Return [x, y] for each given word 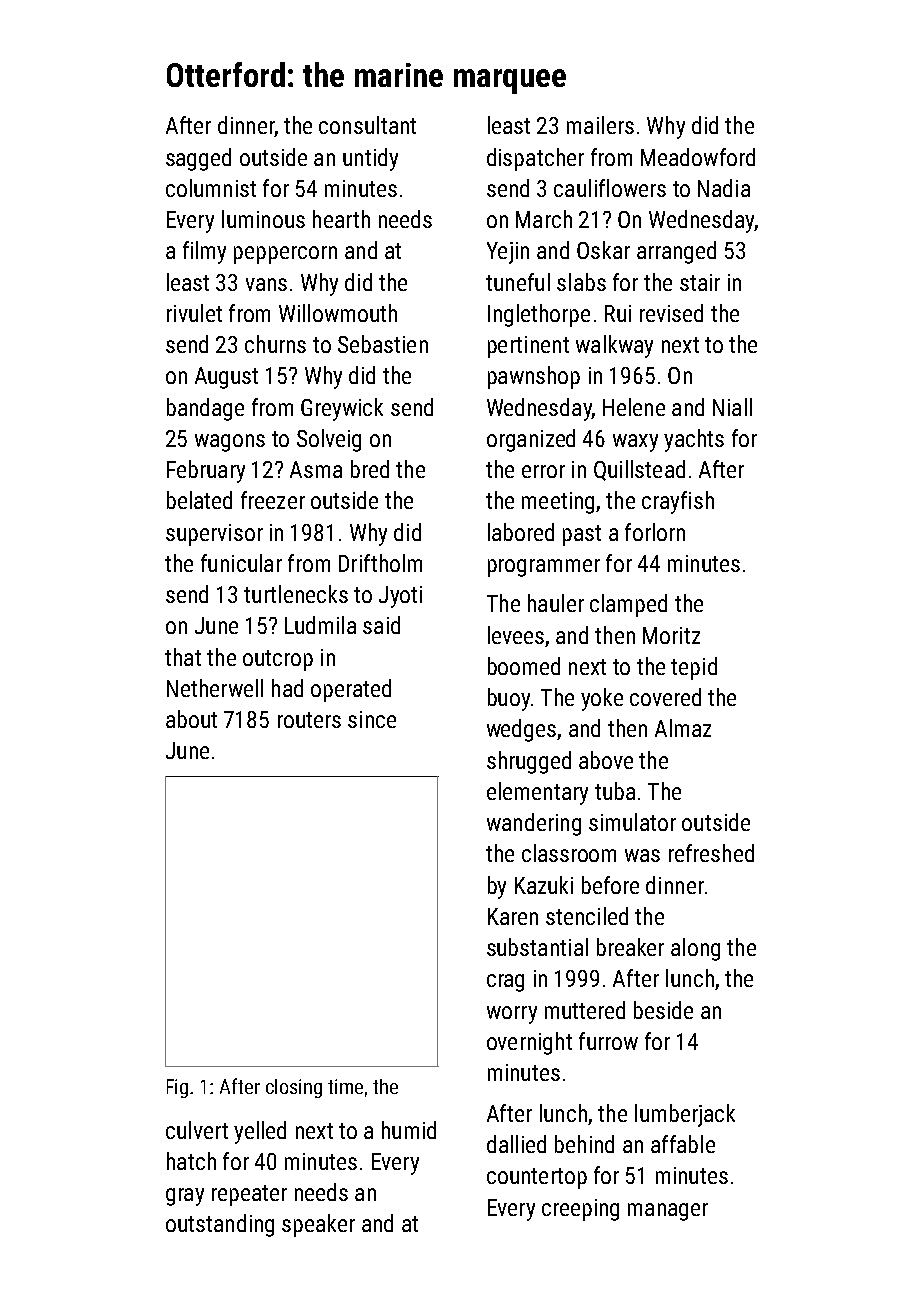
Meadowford [698, 157]
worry [512, 1015]
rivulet [194, 313]
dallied [516, 1144]
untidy [370, 159]
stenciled [587, 916]
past [582, 535]
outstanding [220, 1225]
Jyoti [400, 597]
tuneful [518, 282]
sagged [198, 159]
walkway [614, 346]
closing [294, 1088]
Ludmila [320, 625]
